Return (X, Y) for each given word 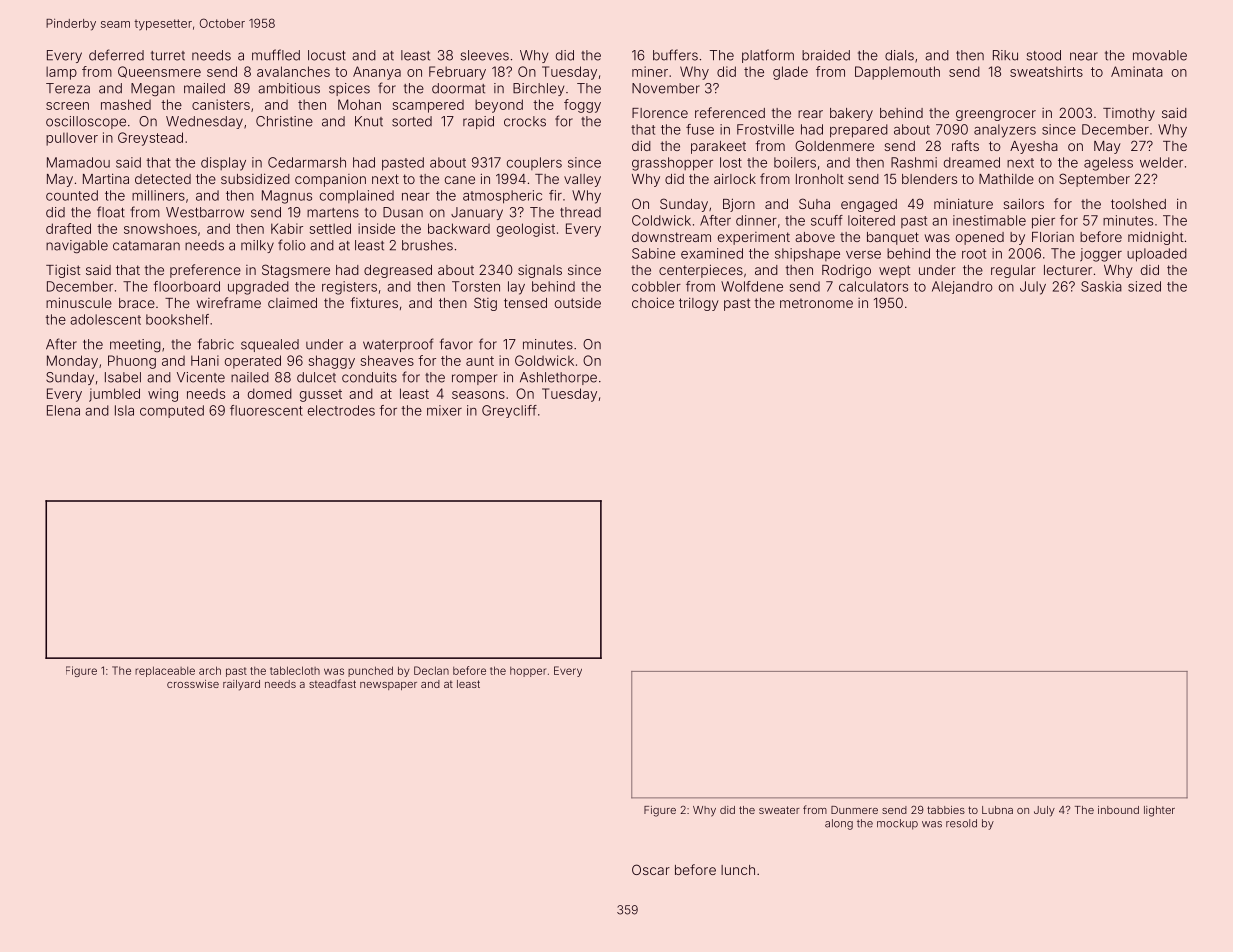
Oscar (651, 869)
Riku (1005, 55)
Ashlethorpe (558, 378)
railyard (241, 685)
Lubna (997, 810)
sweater (779, 810)
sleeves (485, 55)
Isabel (123, 377)
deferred (116, 55)
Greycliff (509, 411)
